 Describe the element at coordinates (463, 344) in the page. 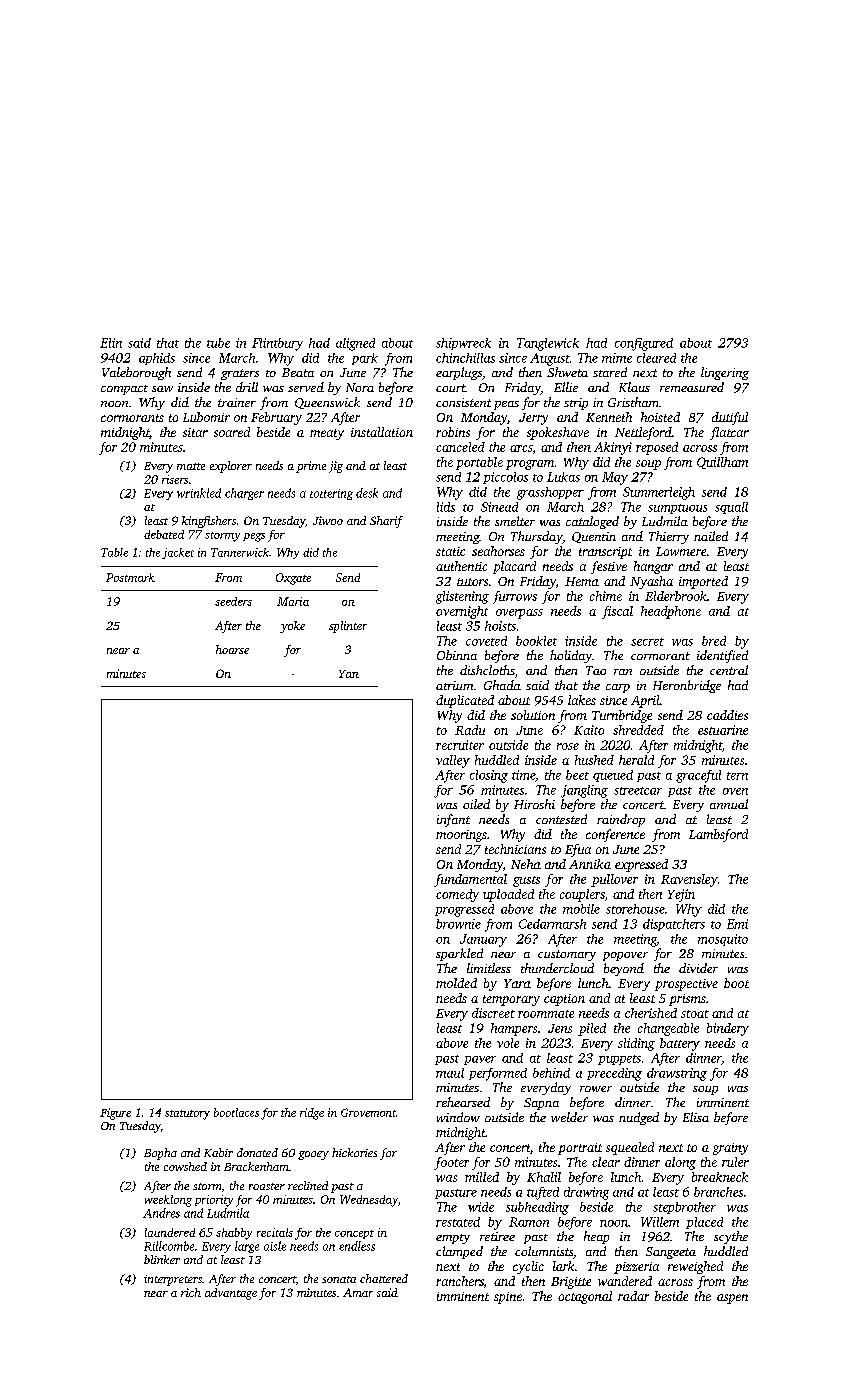

I see `shipwreck` at that location.
